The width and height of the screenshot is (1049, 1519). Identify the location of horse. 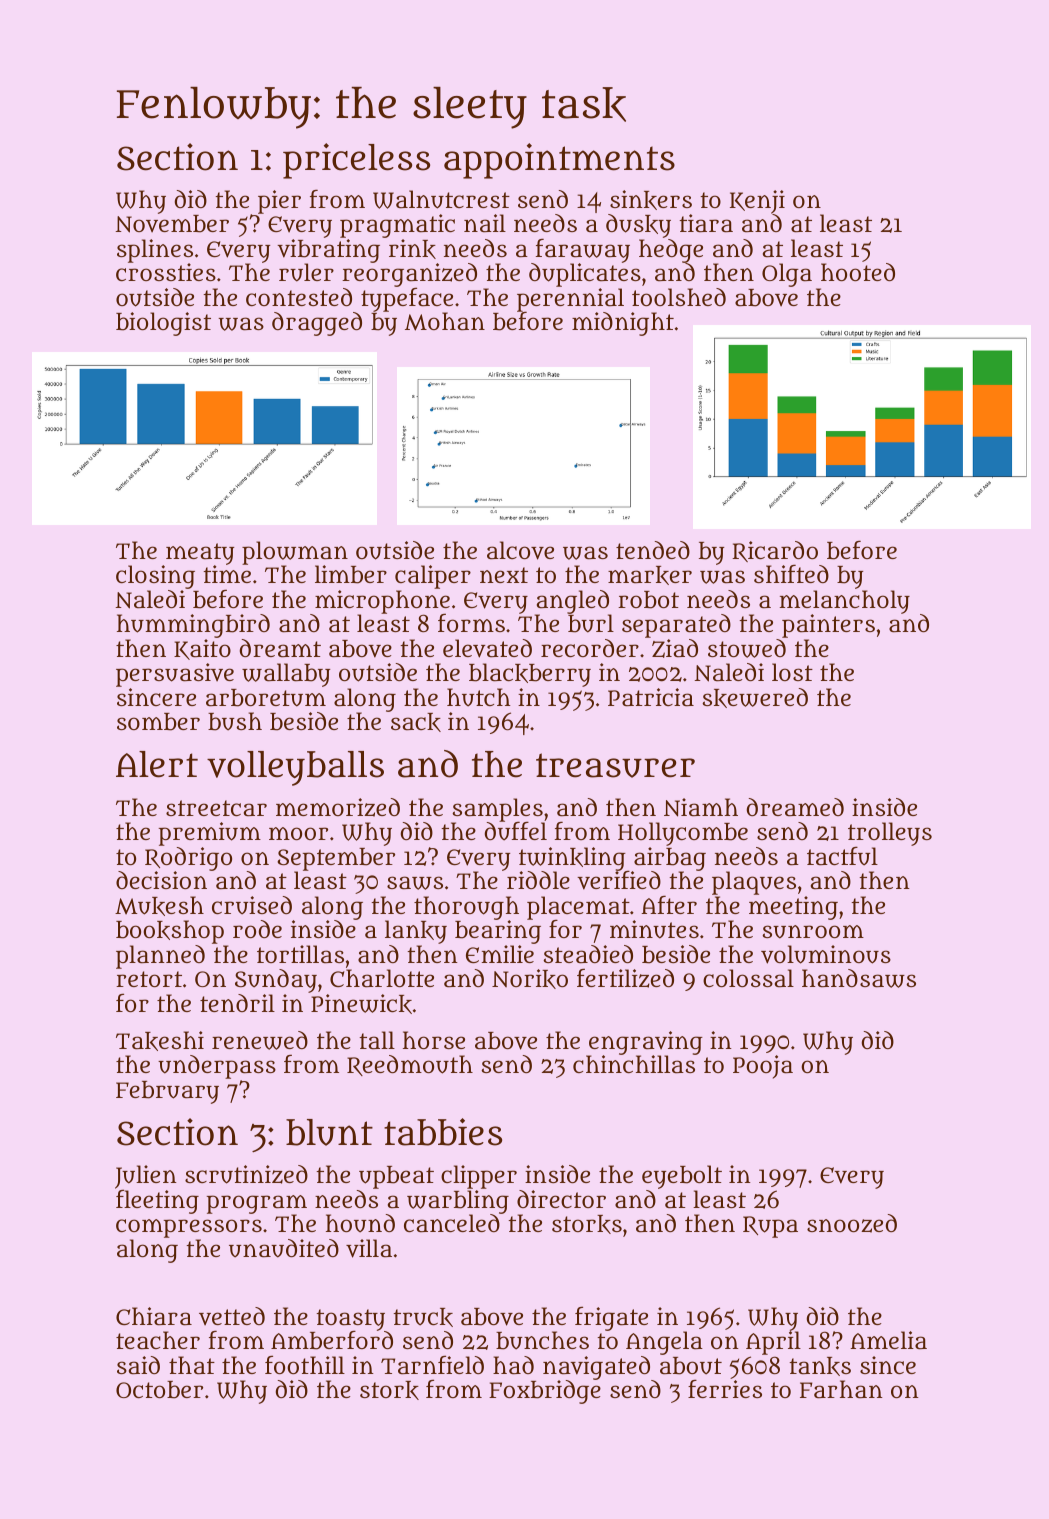
(434, 1040).
